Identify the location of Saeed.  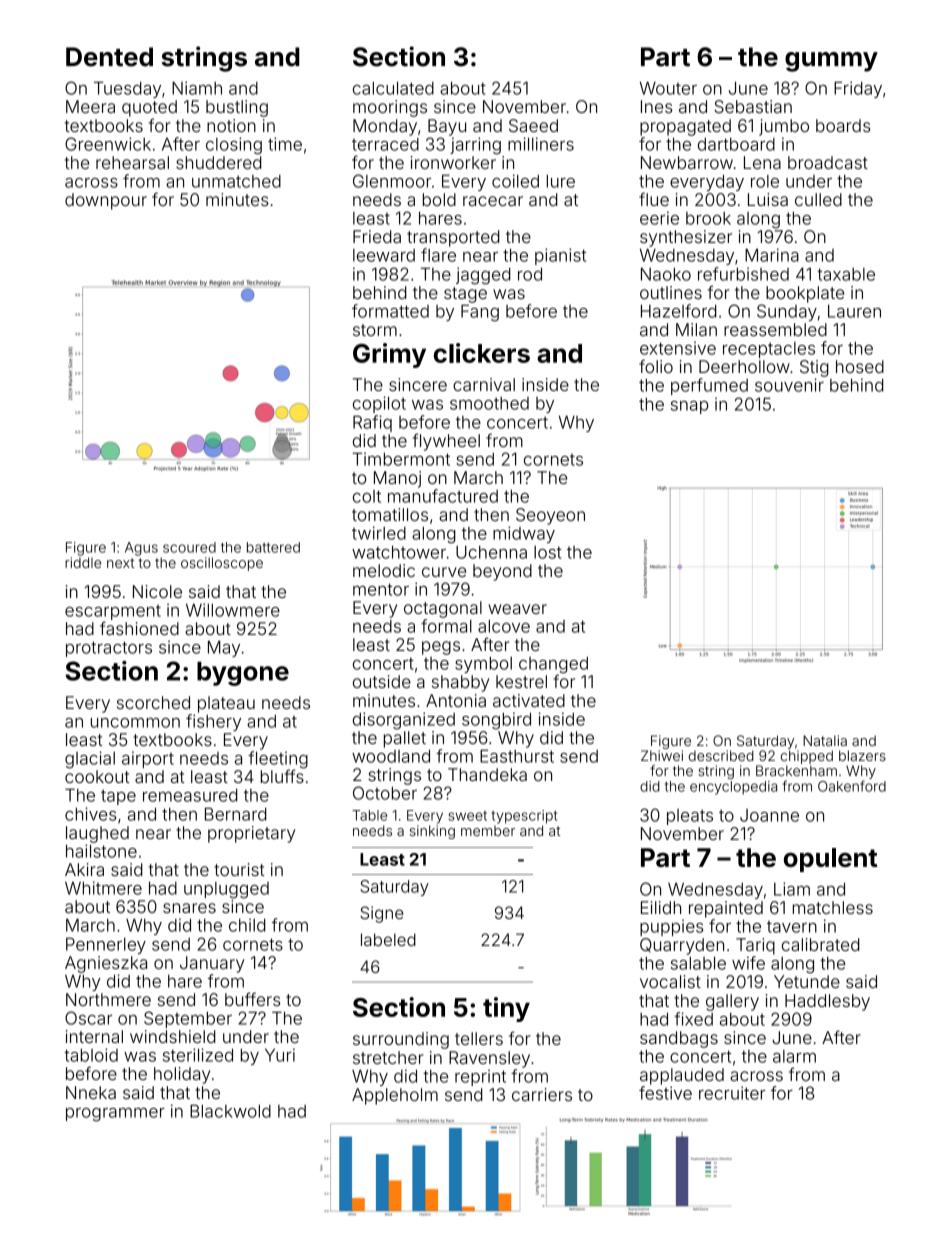
(533, 125).
